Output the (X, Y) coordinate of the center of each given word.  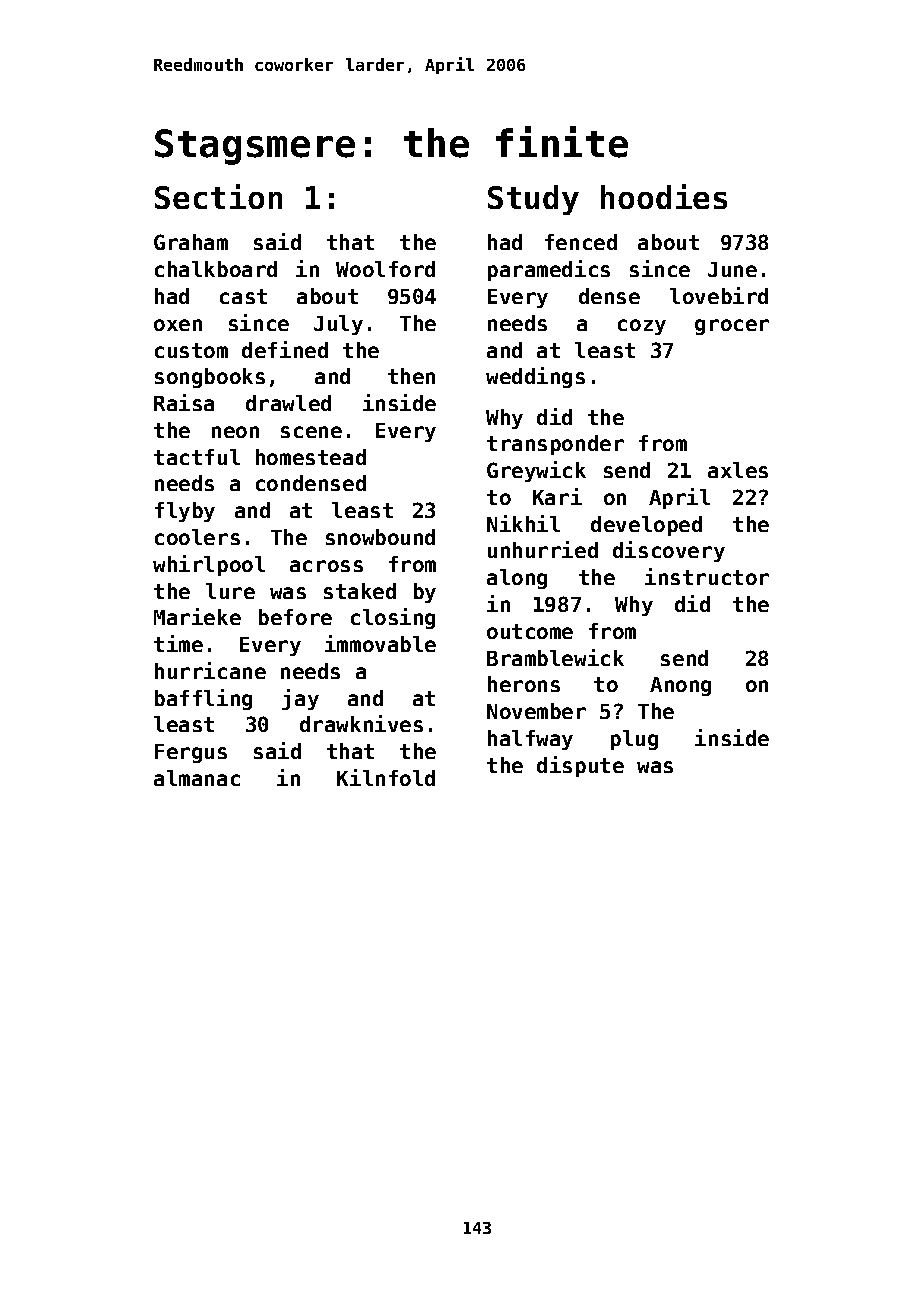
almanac (197, 778)
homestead (311, 457)
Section (218, 196)
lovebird (719, 295)
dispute (580, 766)
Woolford (385, 269)
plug (634, 740)
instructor (707, 576)
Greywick (536, 471)
